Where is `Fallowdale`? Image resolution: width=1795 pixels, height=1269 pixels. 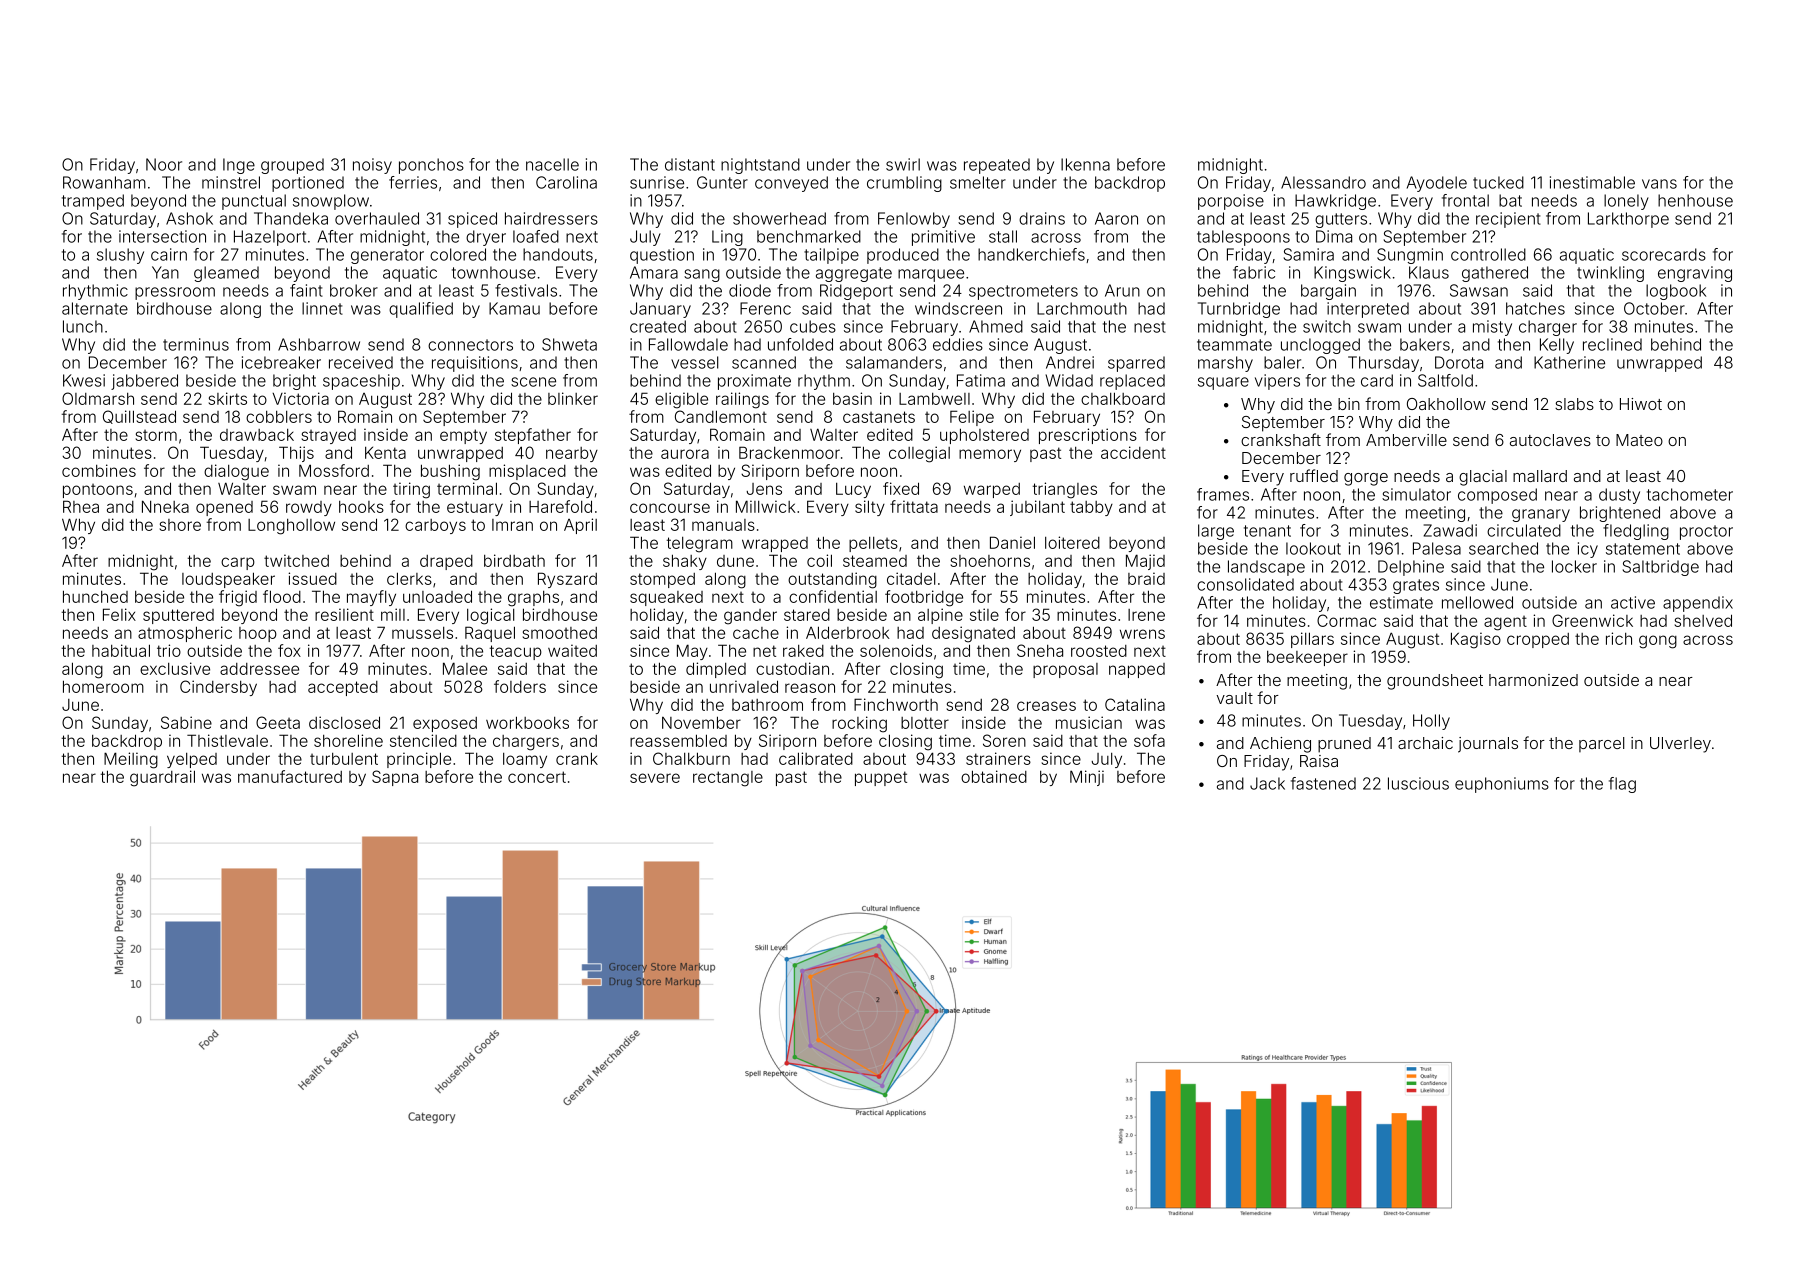 Fallowdale is located at coordinates (688, 344).
